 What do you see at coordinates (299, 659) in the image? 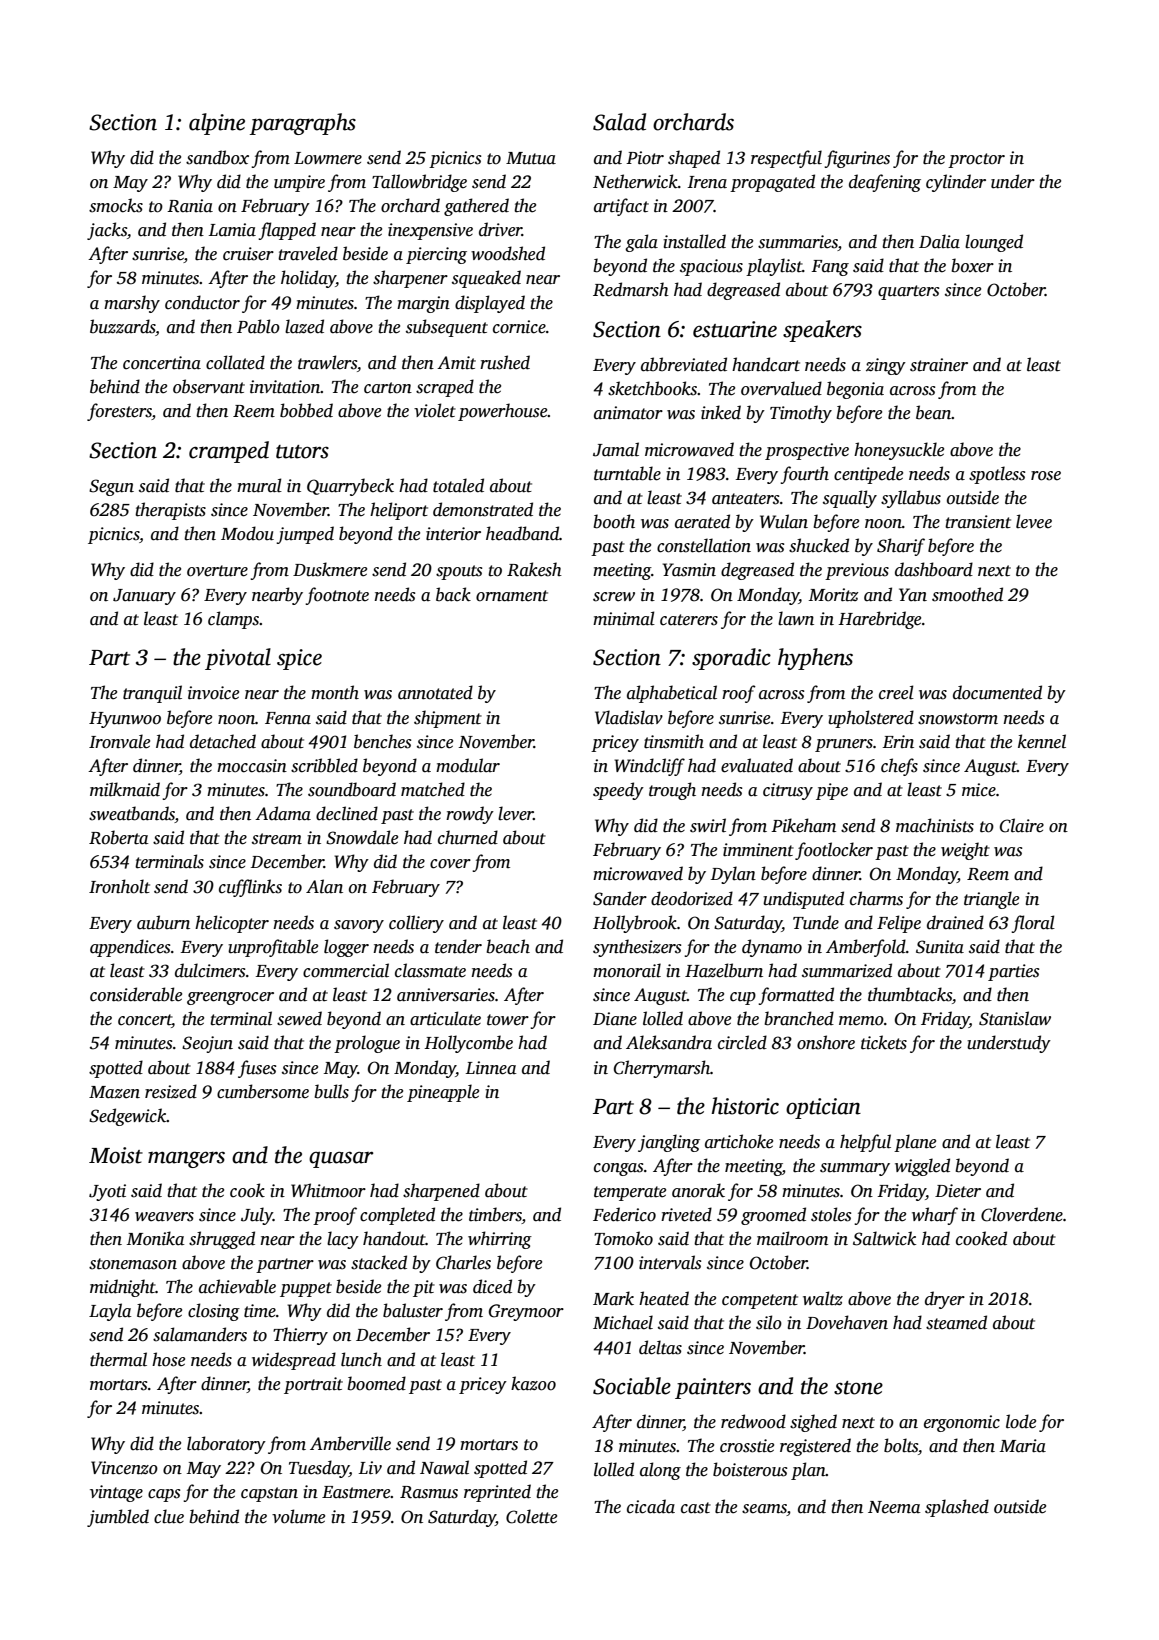
I see `spice` at bounding box center [299, 659].
